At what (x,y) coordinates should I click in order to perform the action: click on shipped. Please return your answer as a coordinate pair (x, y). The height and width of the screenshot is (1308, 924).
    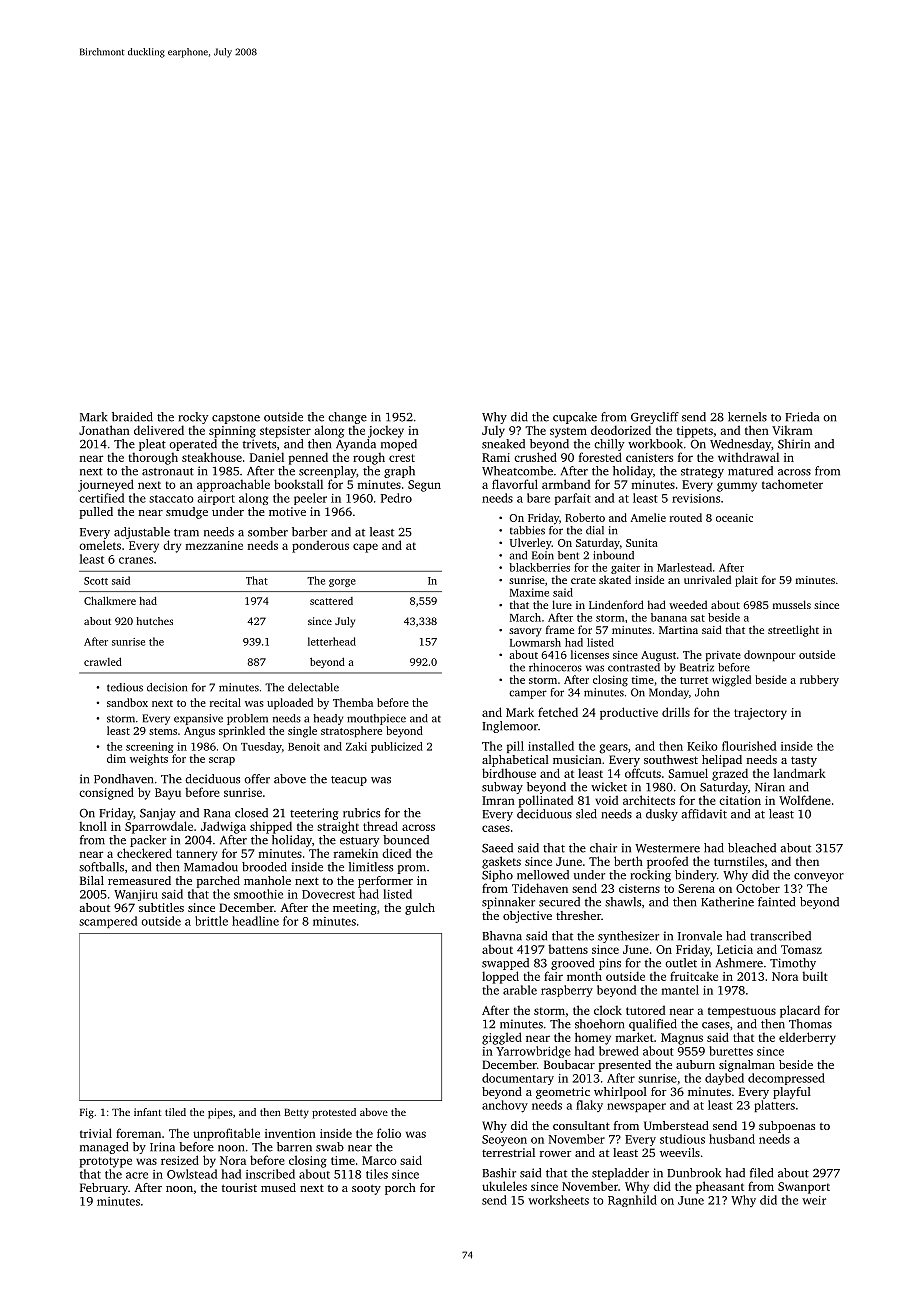
    Looking at the image, I should click on (271, 827).
